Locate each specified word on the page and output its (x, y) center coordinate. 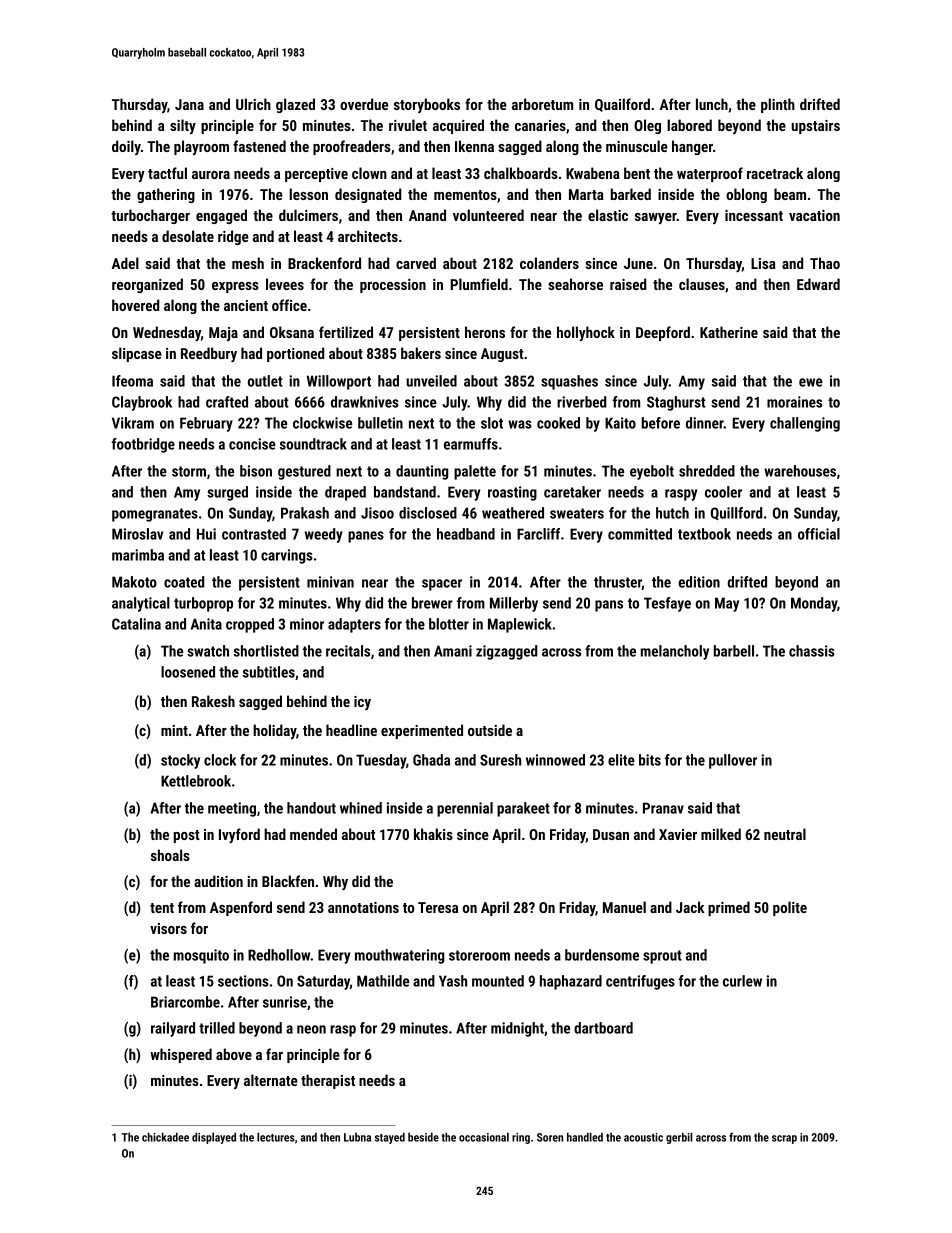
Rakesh (213, 701)
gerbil (679, 1138)
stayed (390, 1138)
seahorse (575, 284)
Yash (453, 981)
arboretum (542, 104)
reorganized (147, 285)
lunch (712, 104)
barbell (734, 651)
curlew (742, 981)
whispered (181, 1055)
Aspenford (241, 908)
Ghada (431, 760)
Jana (189, 104)
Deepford (663, 333)
